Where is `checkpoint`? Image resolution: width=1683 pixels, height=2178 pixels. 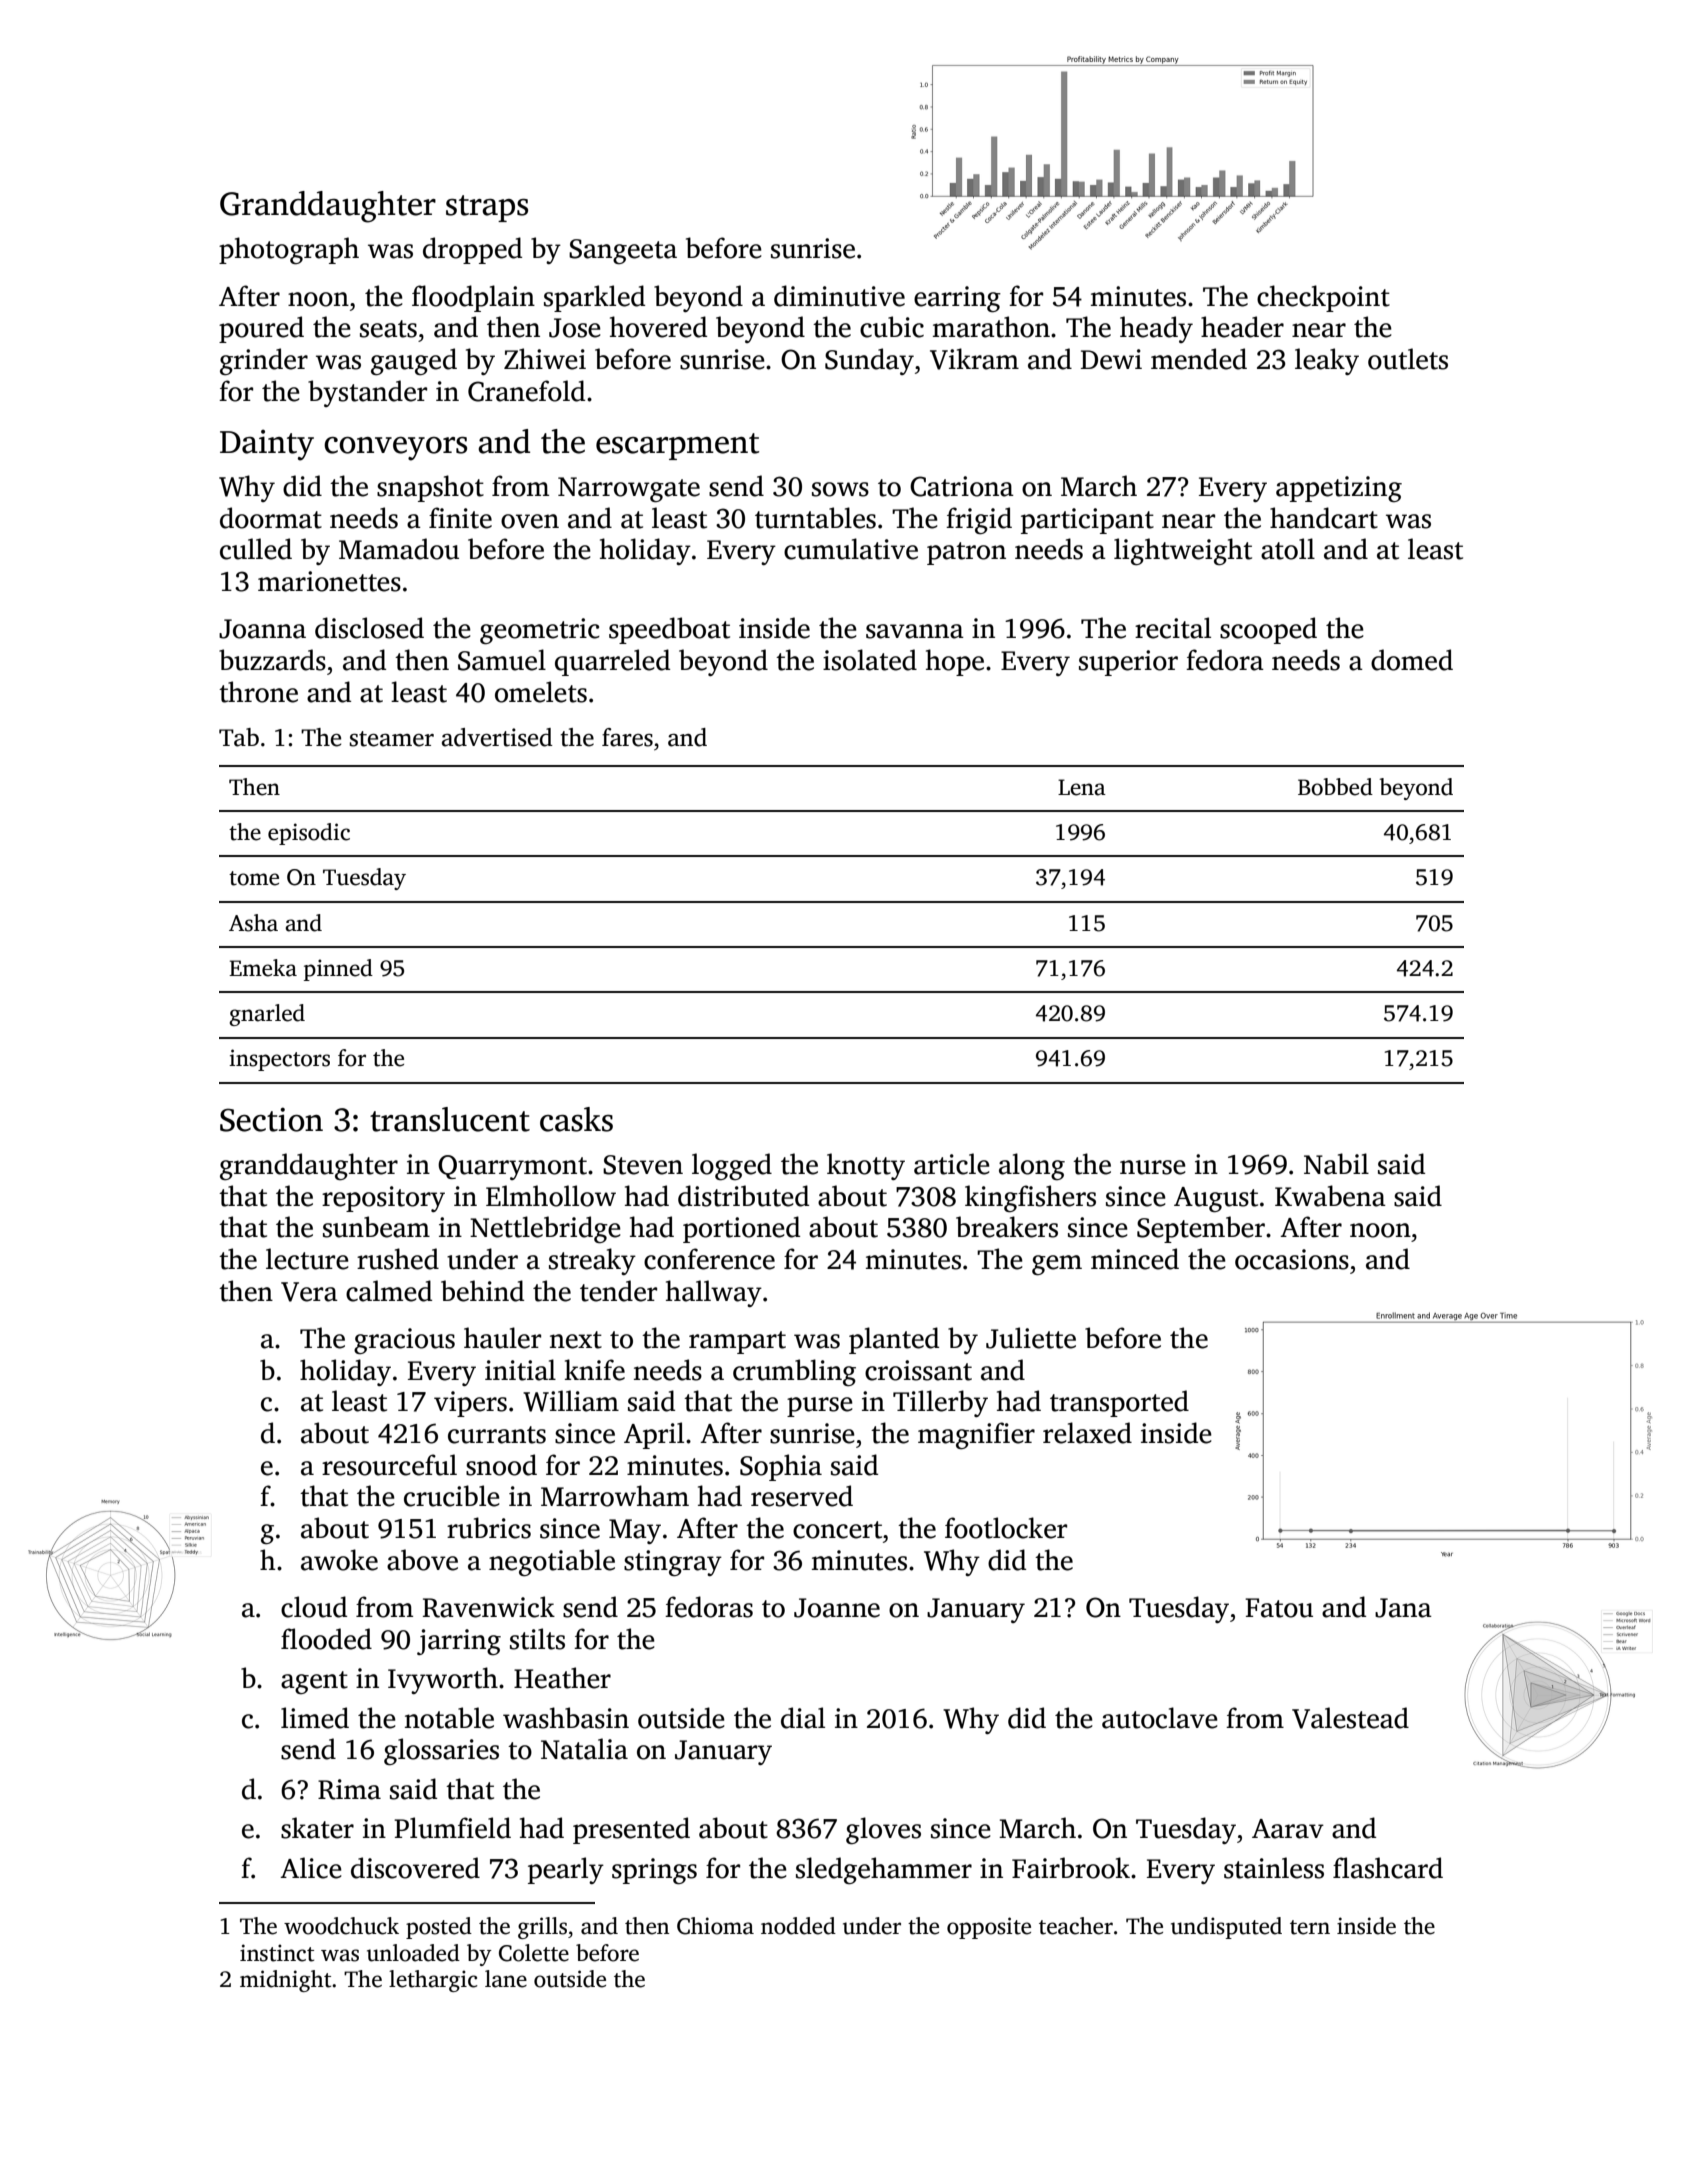 checkpoint is located at coordinates (1323, 298).
